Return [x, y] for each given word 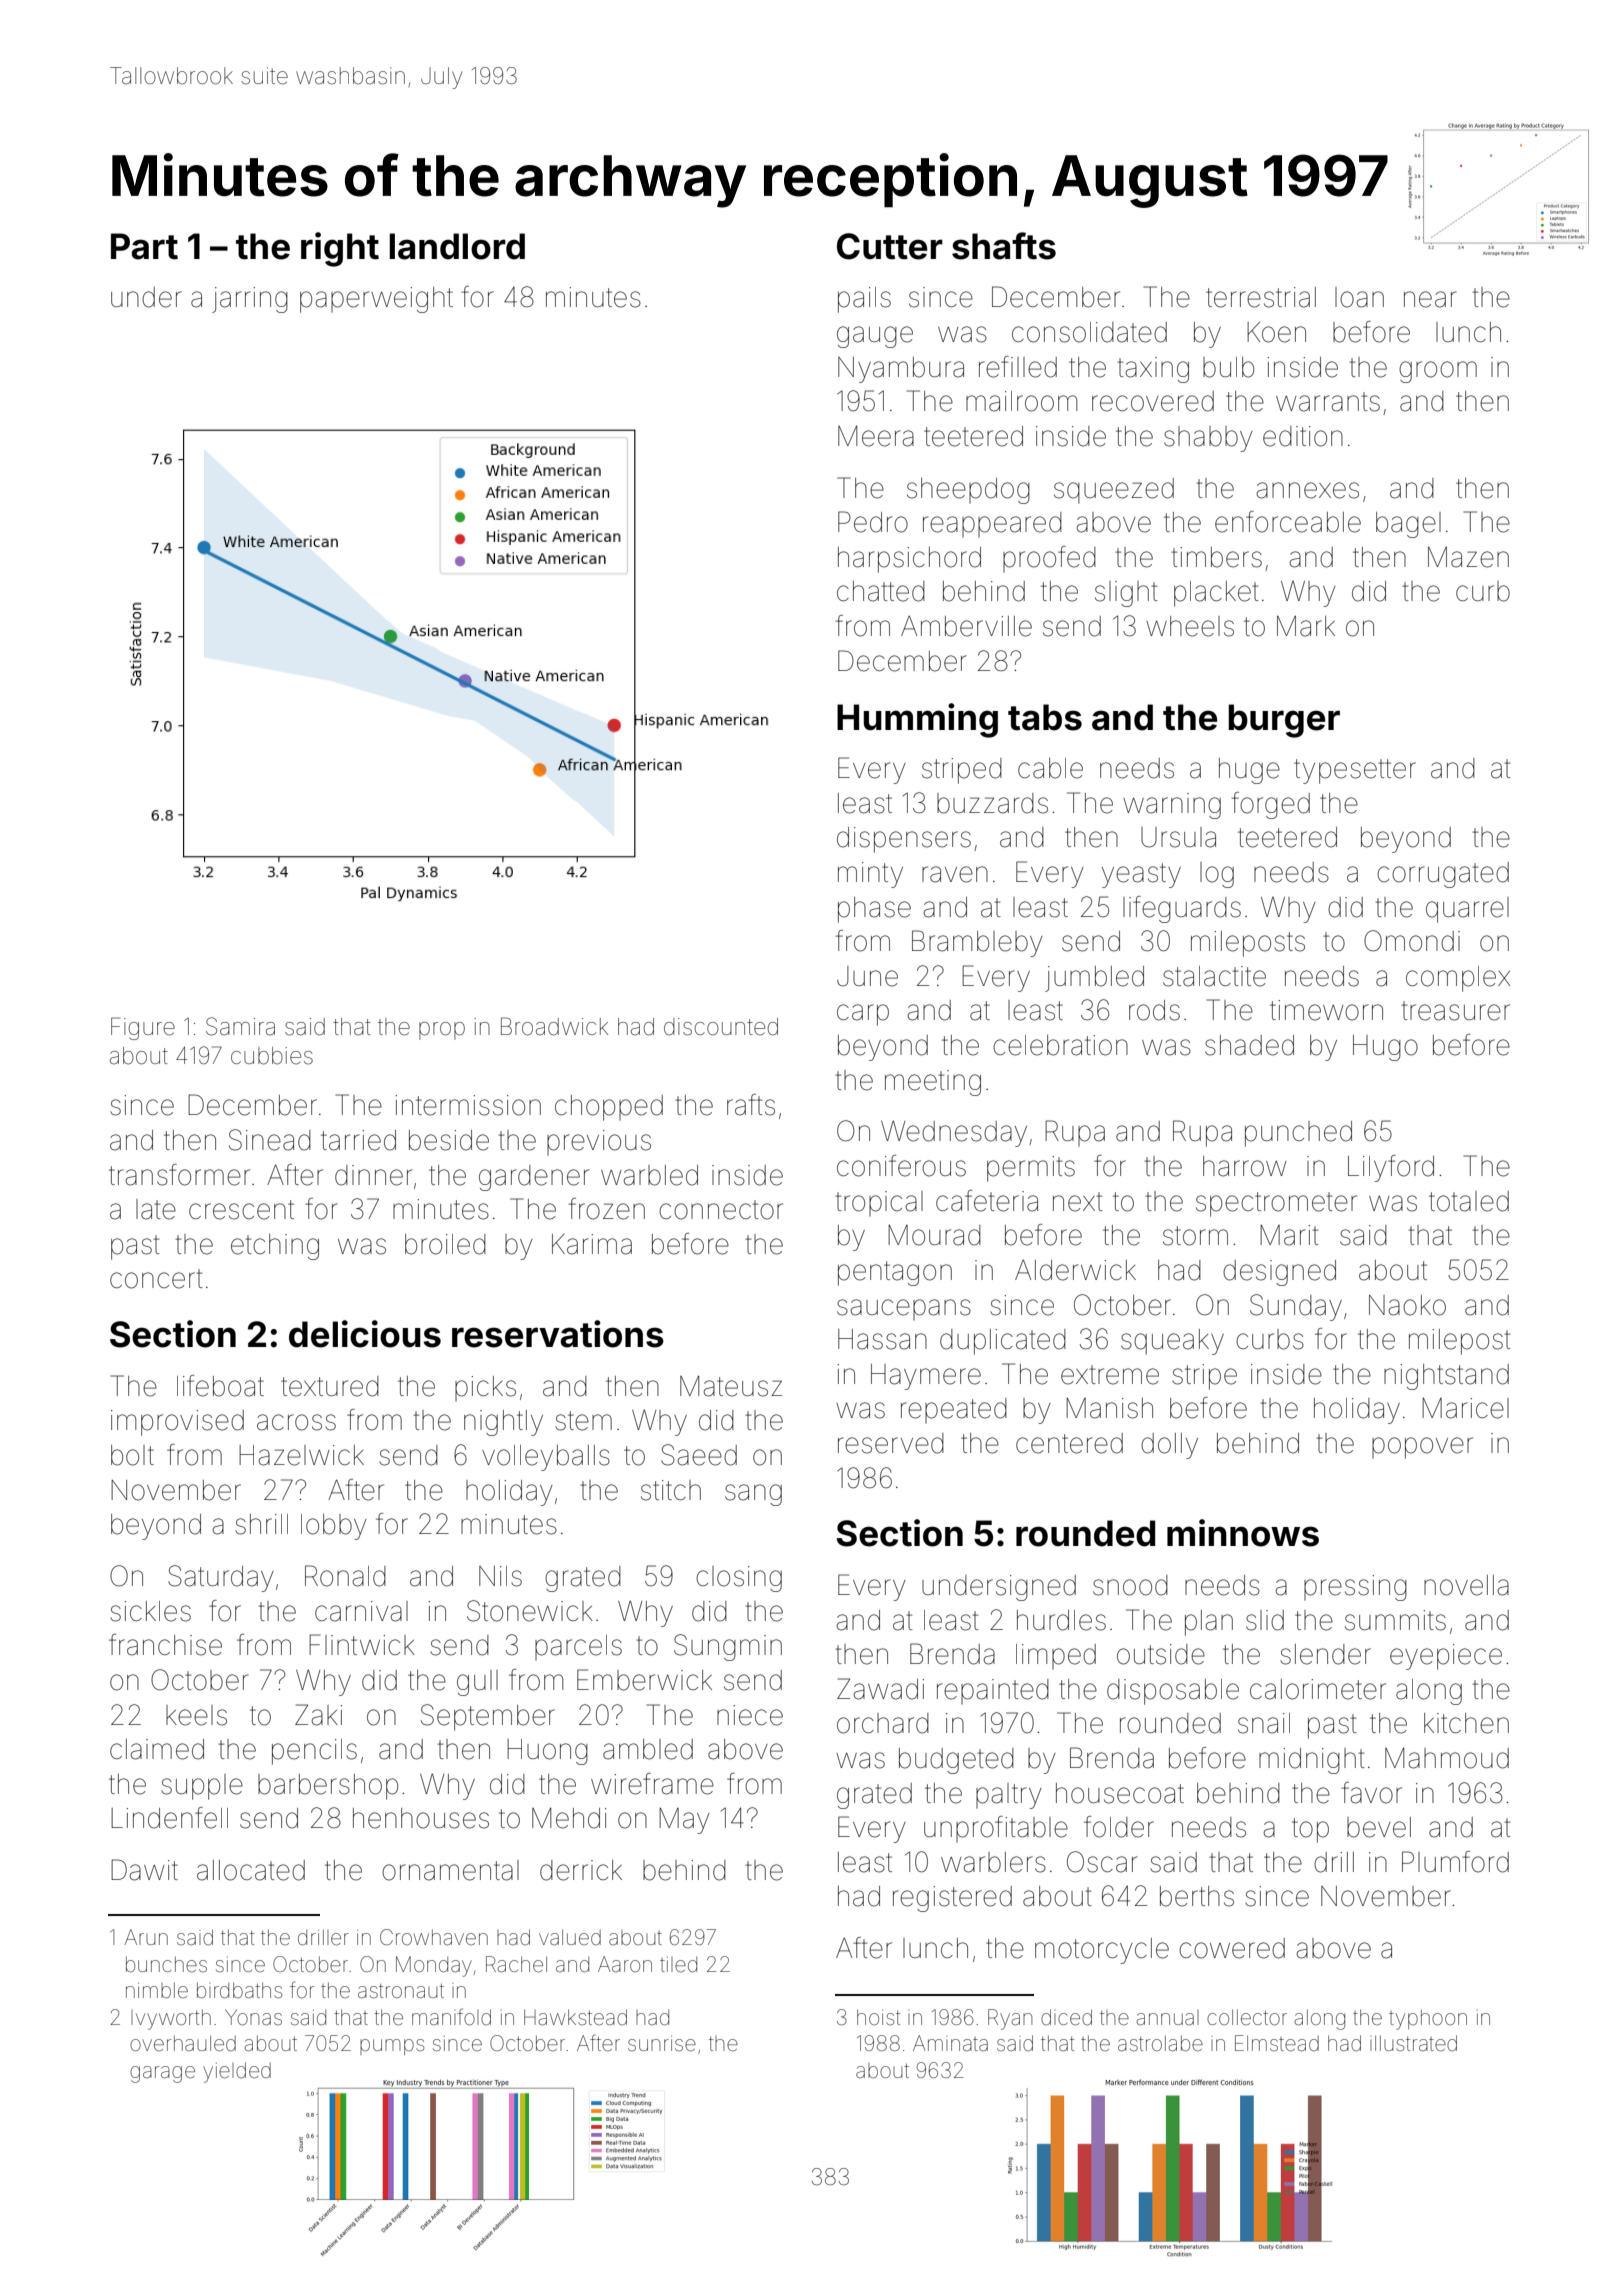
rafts [751, 1105]
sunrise [662, 2043]
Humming [917, 720]
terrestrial [1261, 297]
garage [162, 2074]
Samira [240, 1026]
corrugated [1443, 875]
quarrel [1467, 910]
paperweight [376, 300]
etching [275, 1247]
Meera [876, 436]
